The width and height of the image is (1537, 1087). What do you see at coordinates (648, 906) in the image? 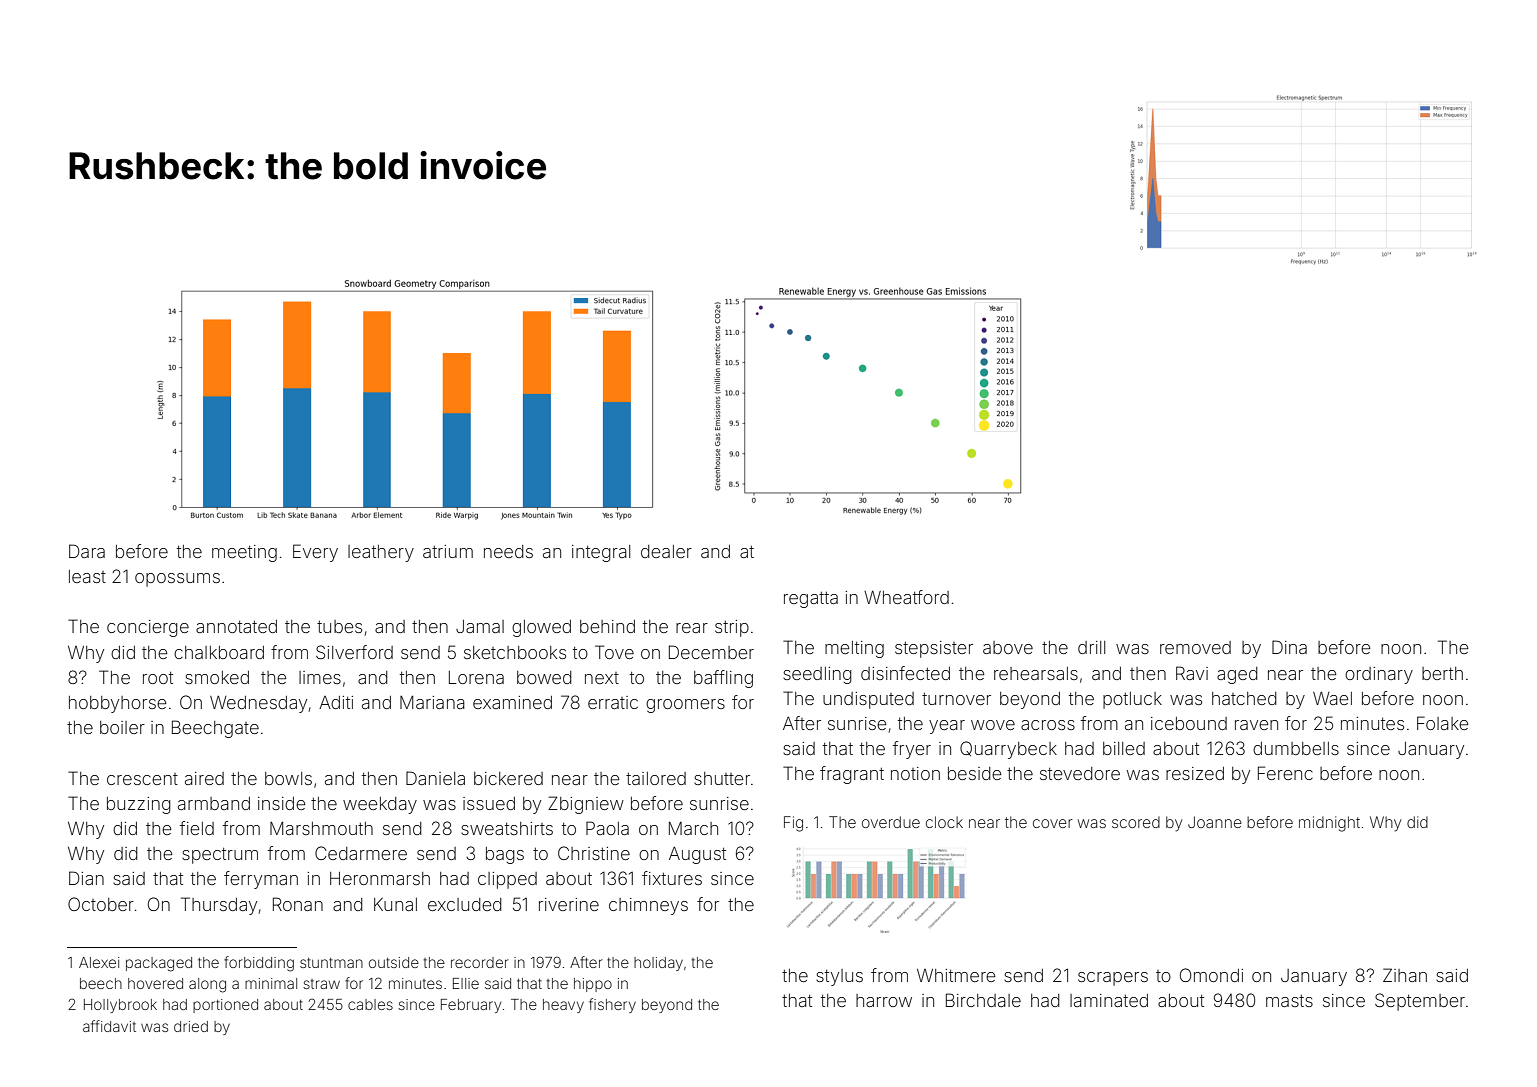
I see `chimneys` at bounding box center [648, 906].
